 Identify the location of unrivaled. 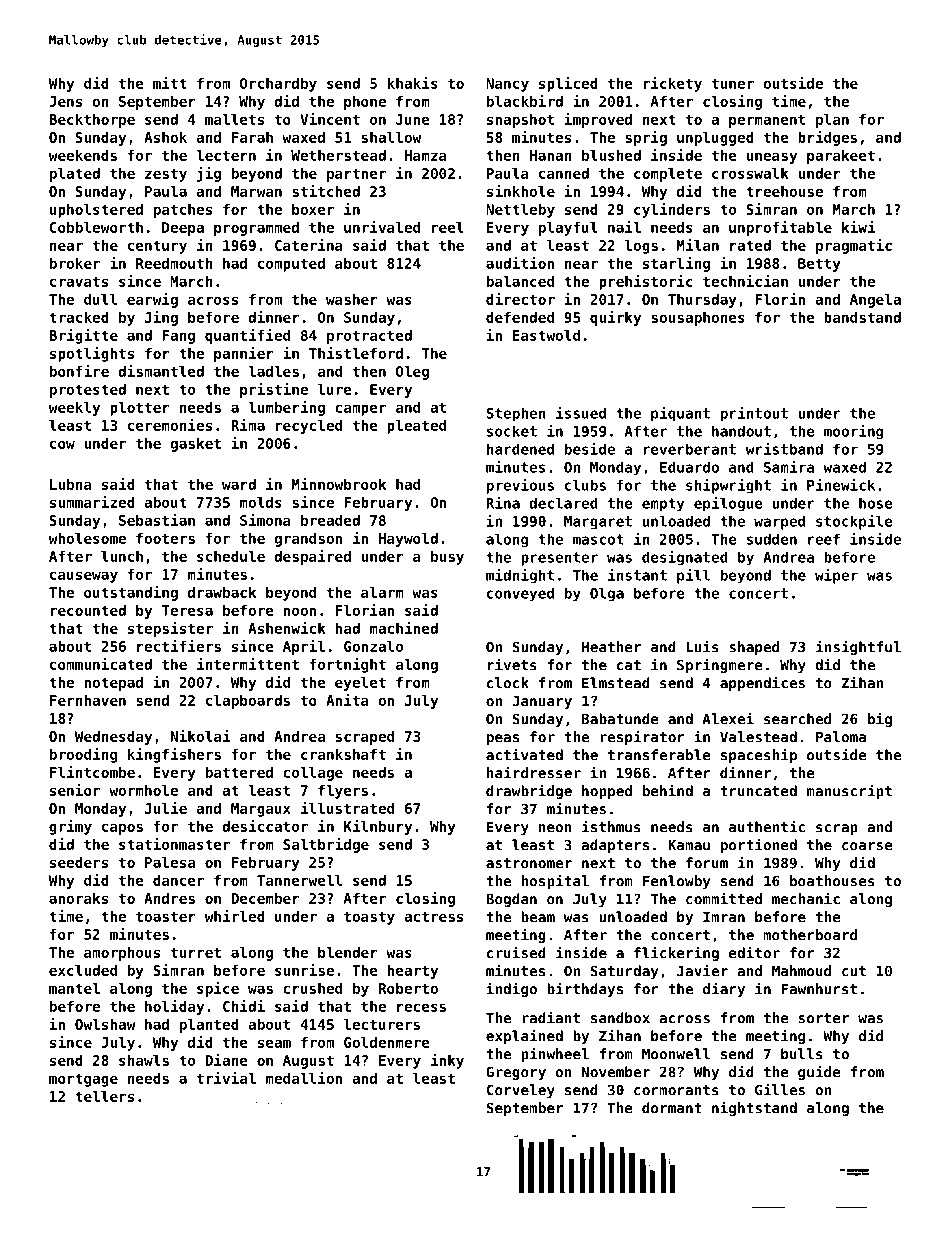
(382, 227).
